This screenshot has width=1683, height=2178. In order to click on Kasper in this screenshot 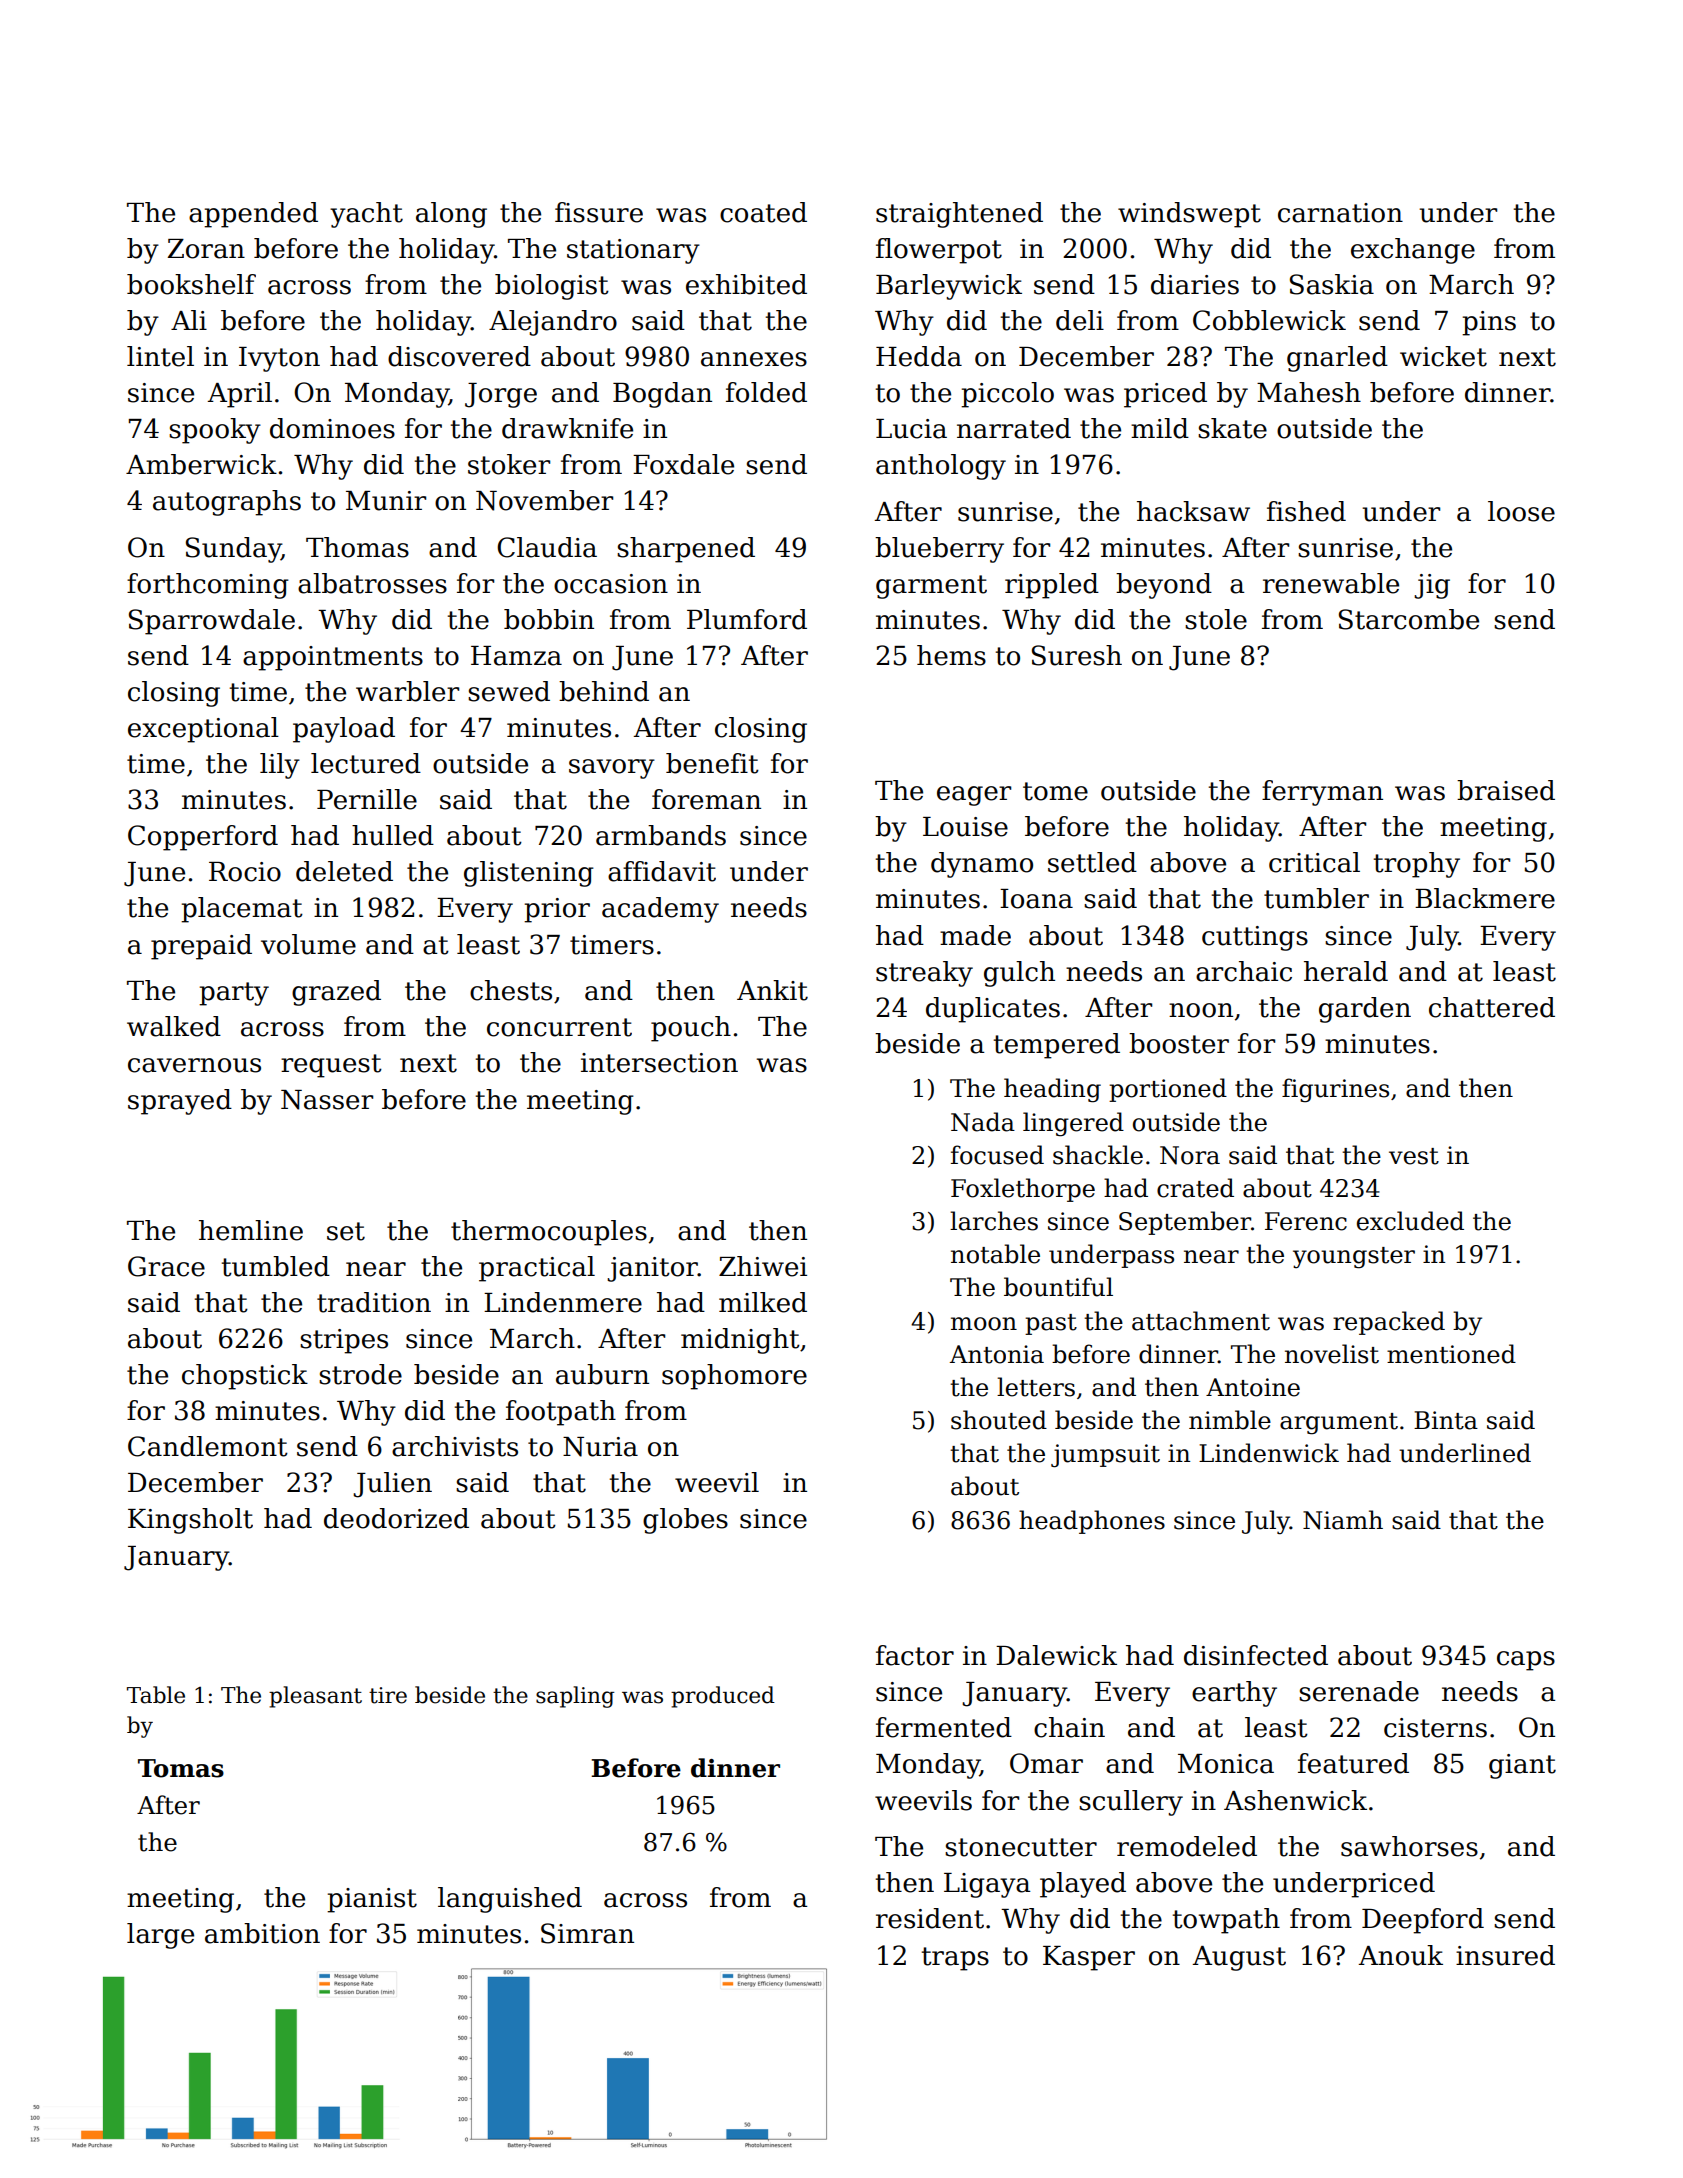, I will do `click(1089, 1958)`.
